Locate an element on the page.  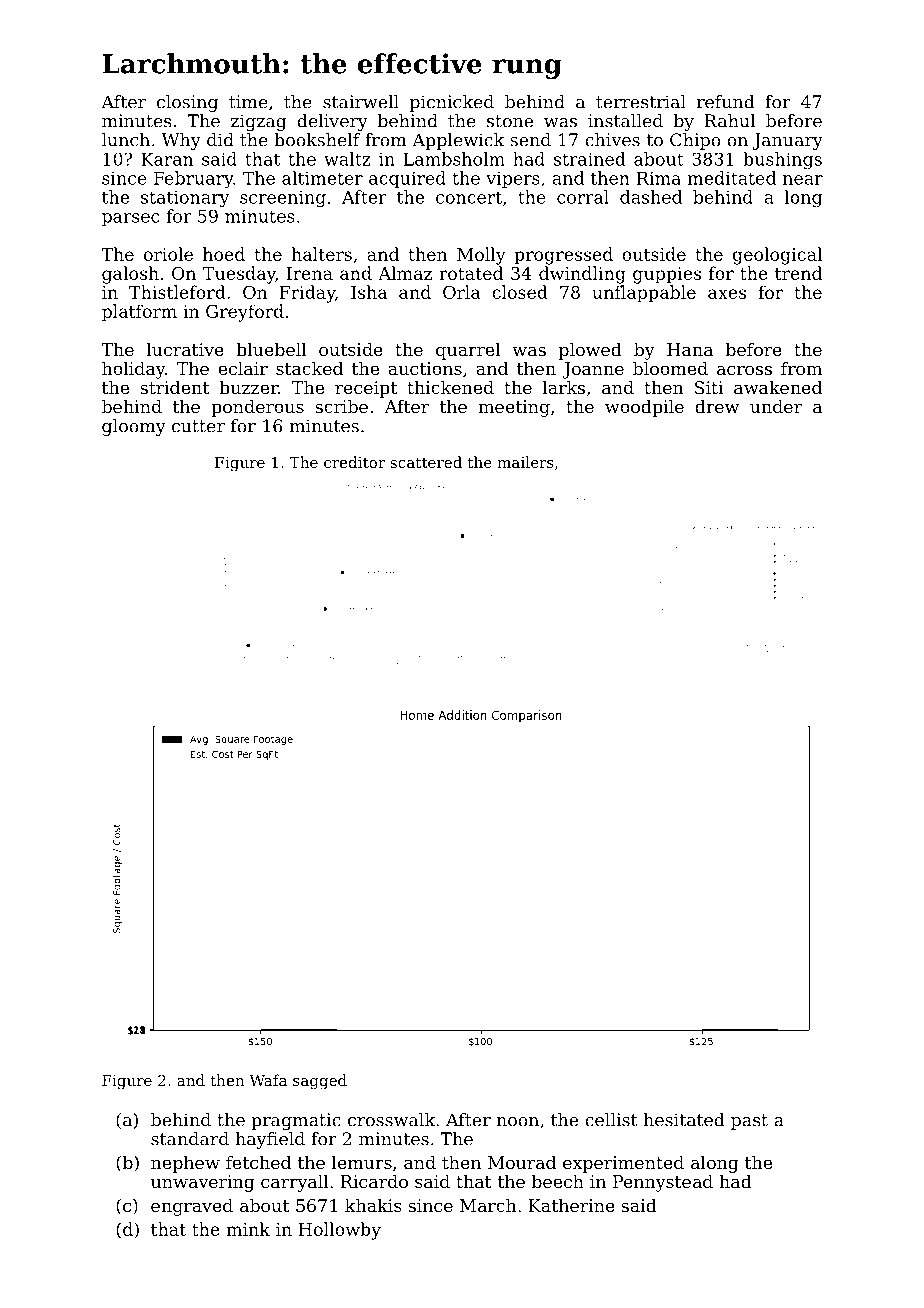
hesitated is located at coordinates (684, 1120).
